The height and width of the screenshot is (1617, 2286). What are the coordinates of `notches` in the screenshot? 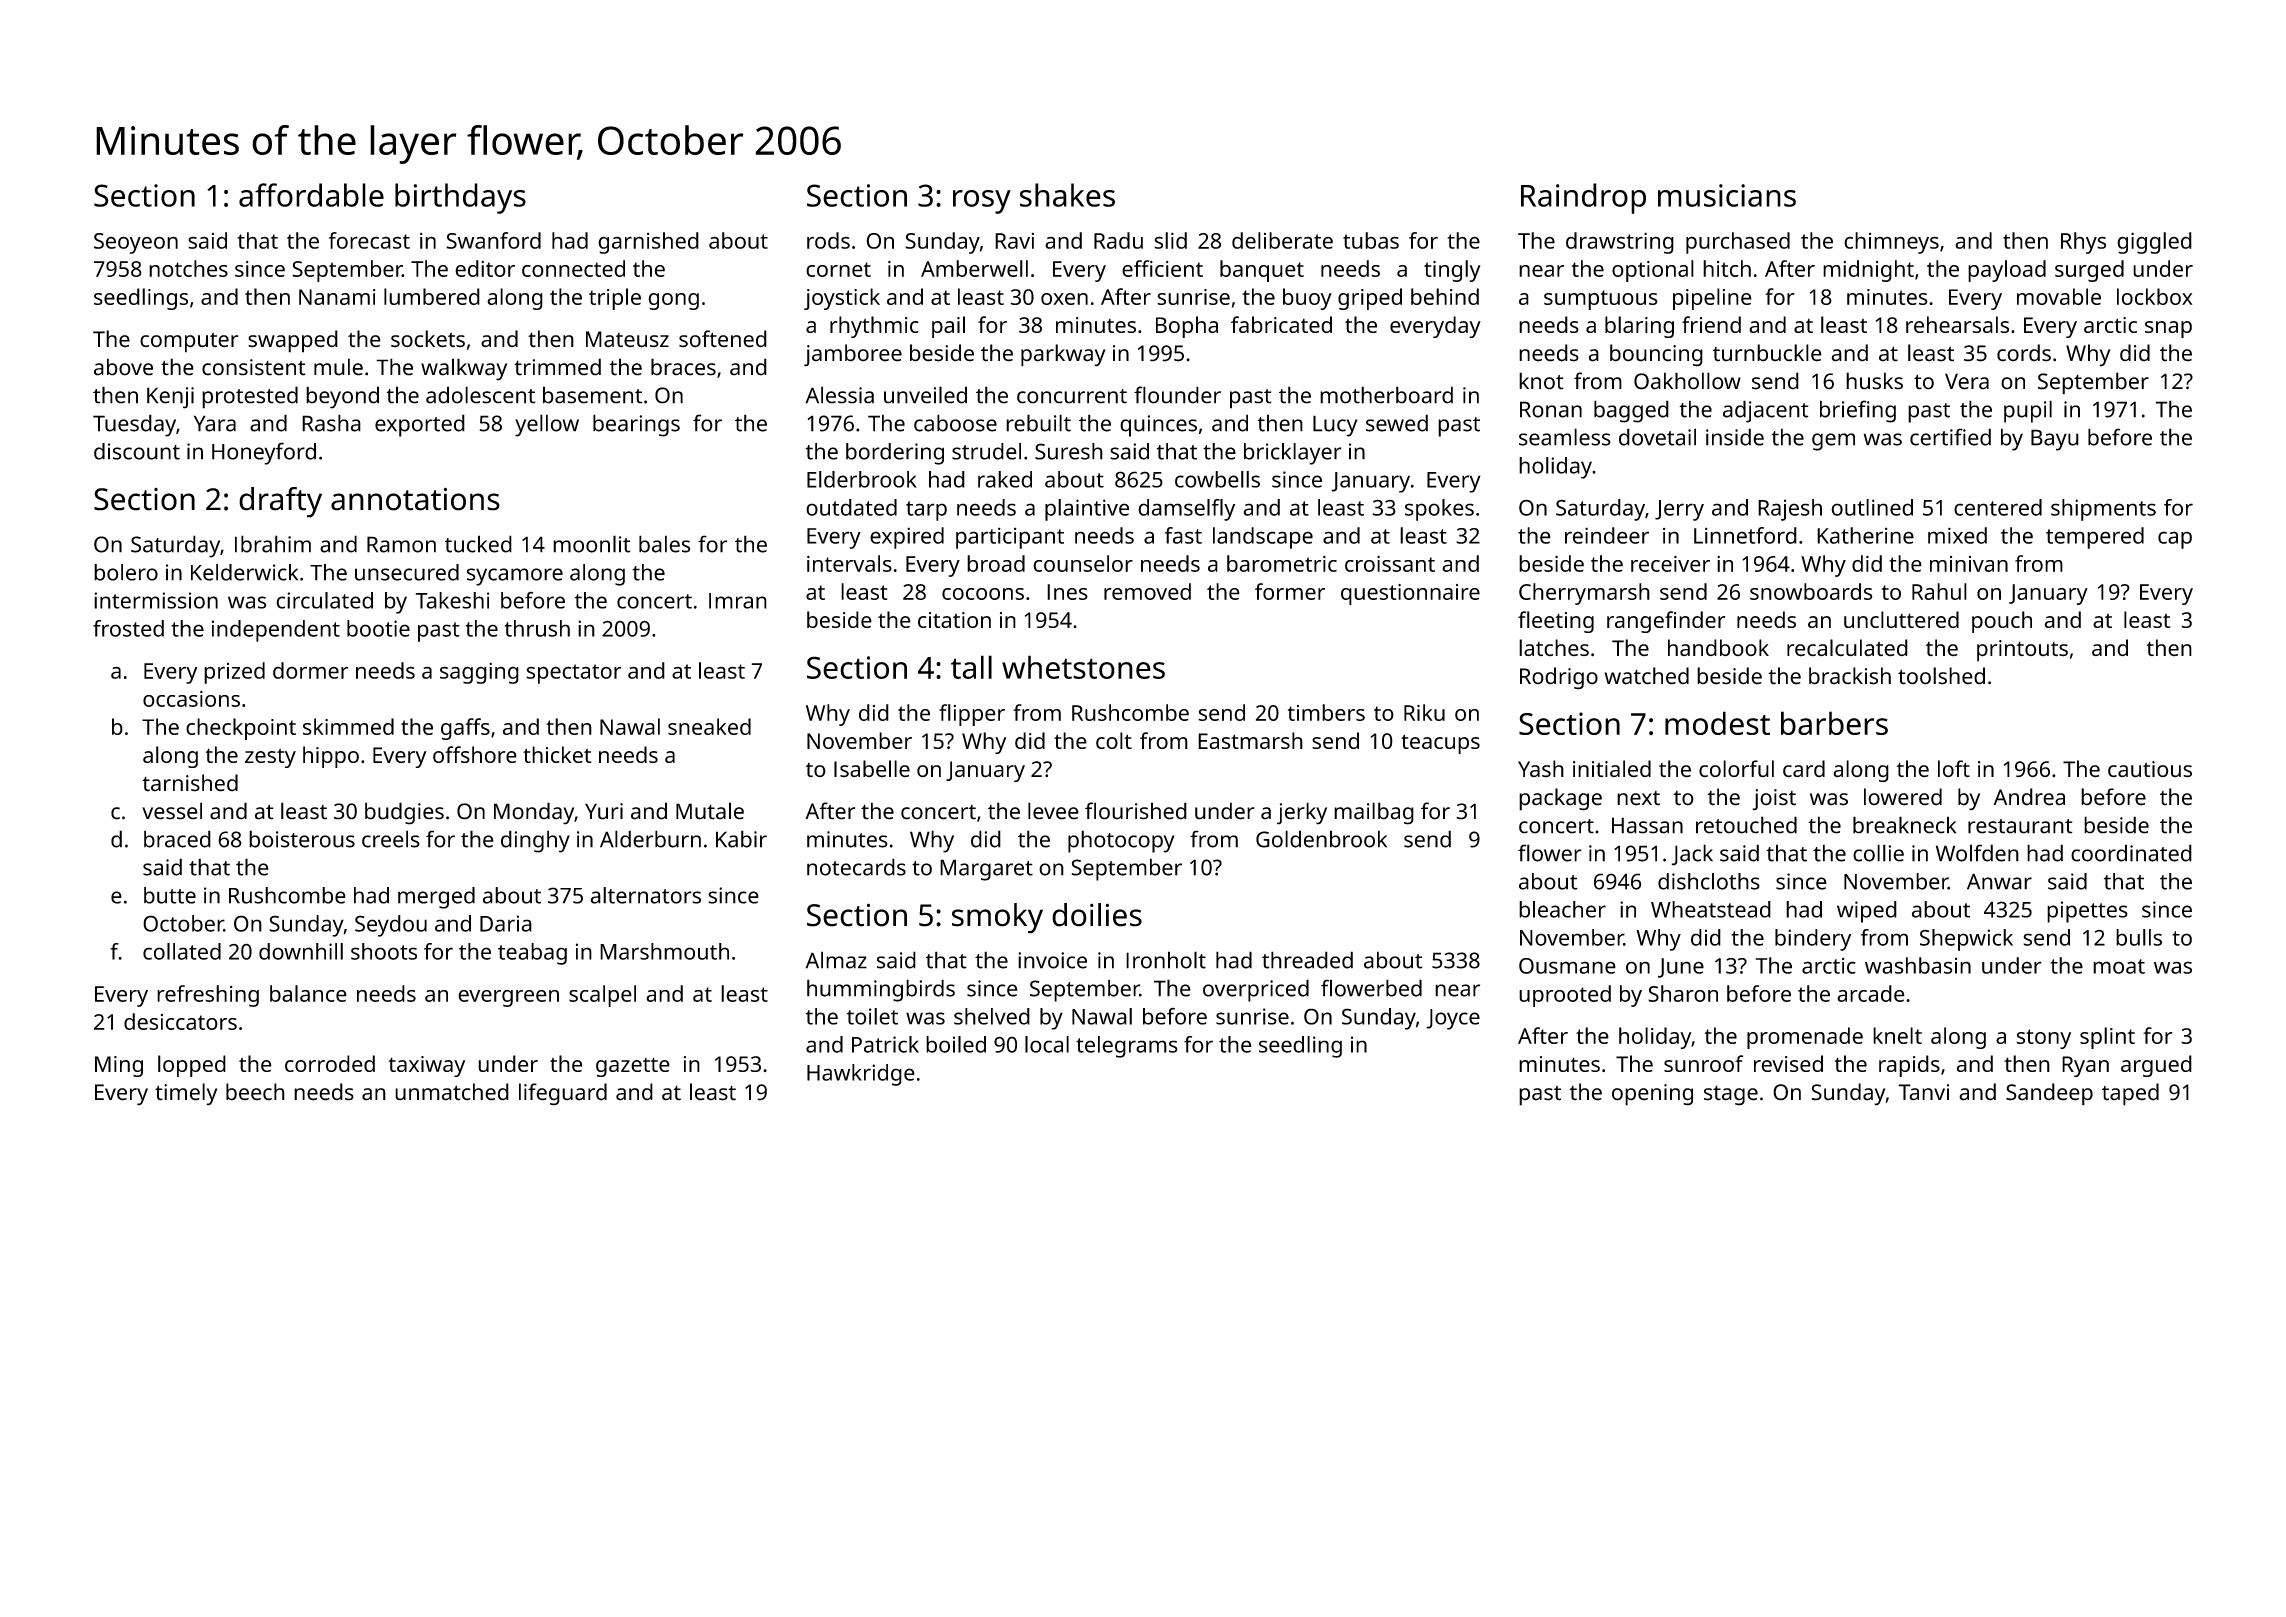 It's located at (188, 268).
